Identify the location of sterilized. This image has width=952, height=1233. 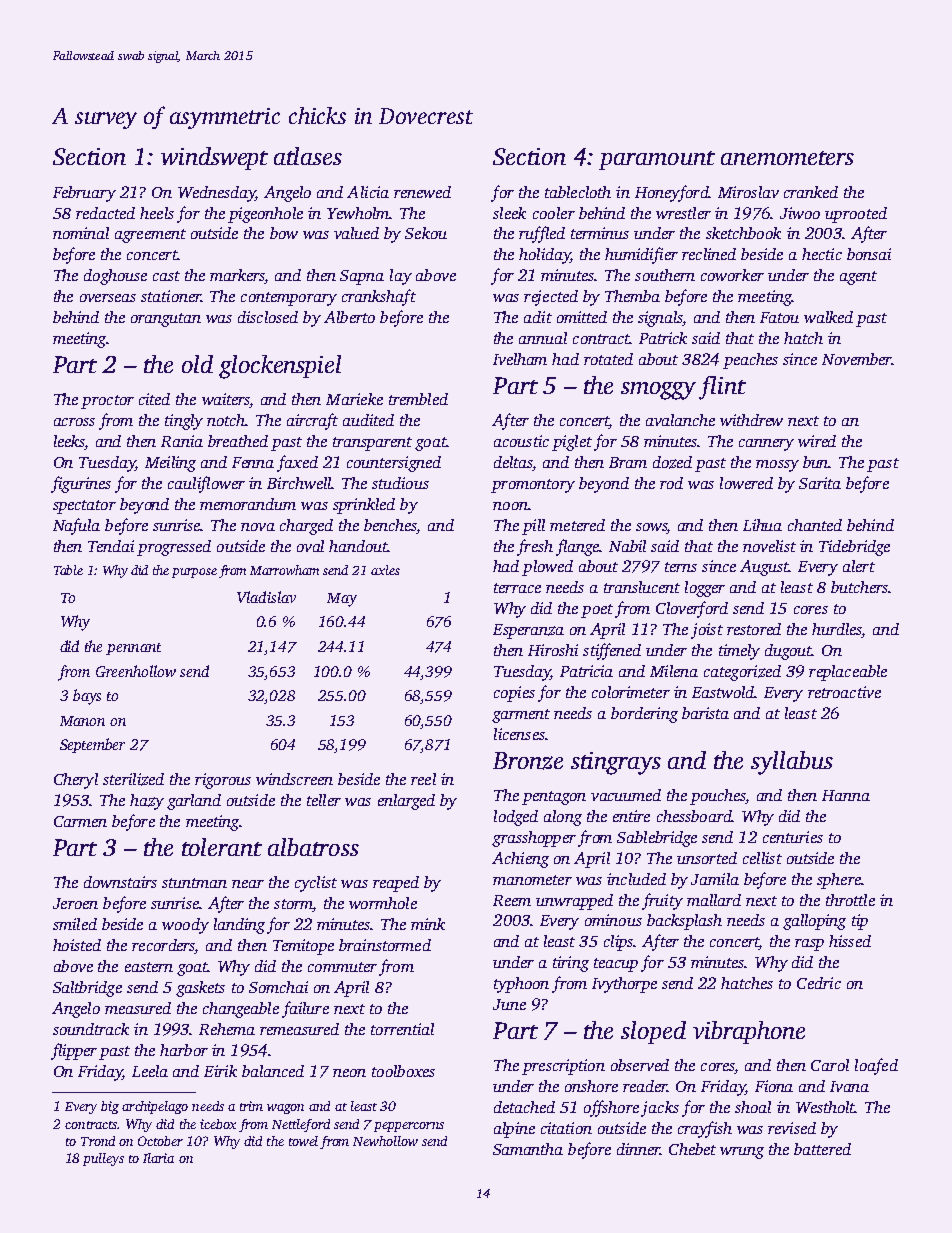
(133, 779).
